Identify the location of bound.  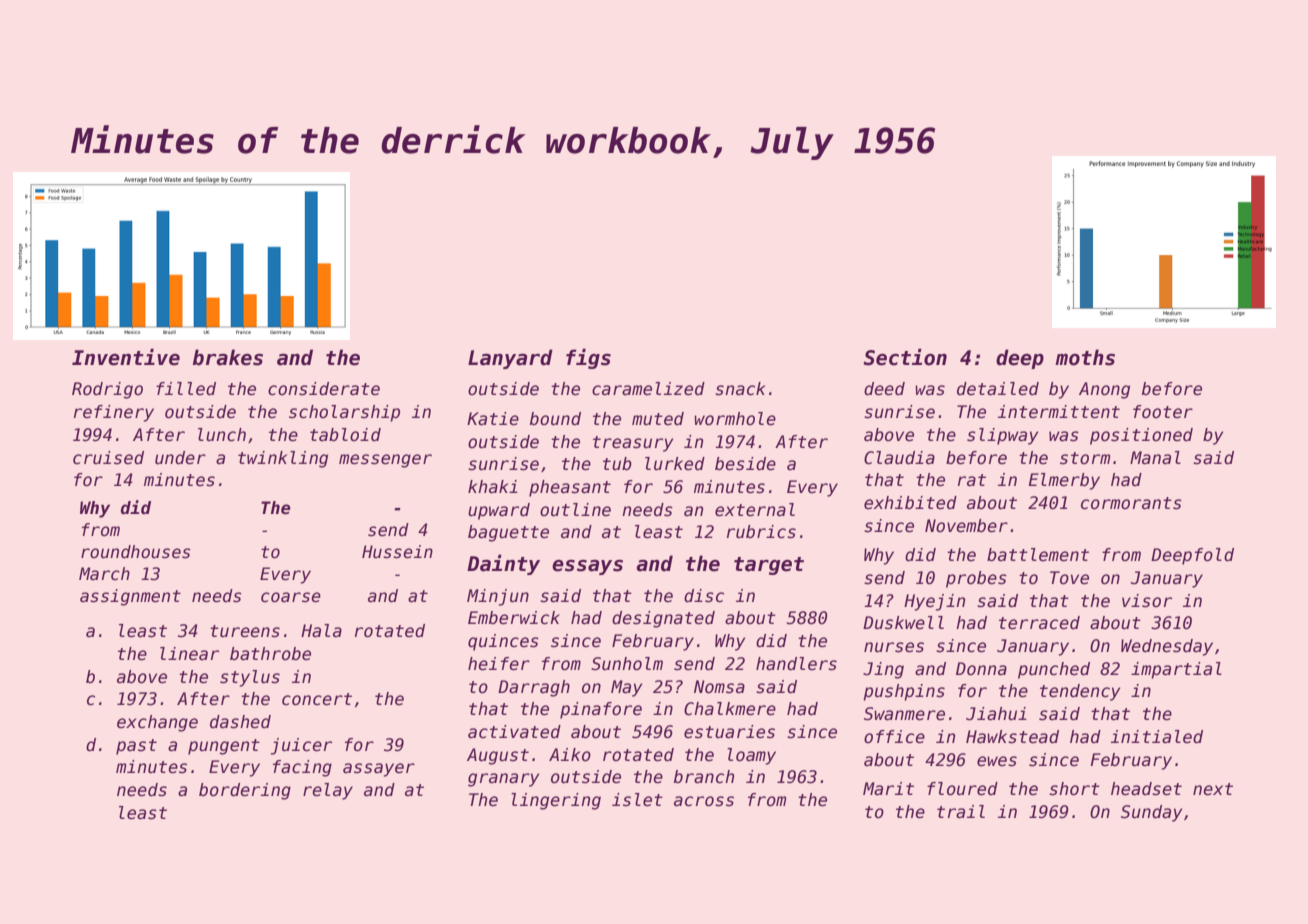
(555, 419).
